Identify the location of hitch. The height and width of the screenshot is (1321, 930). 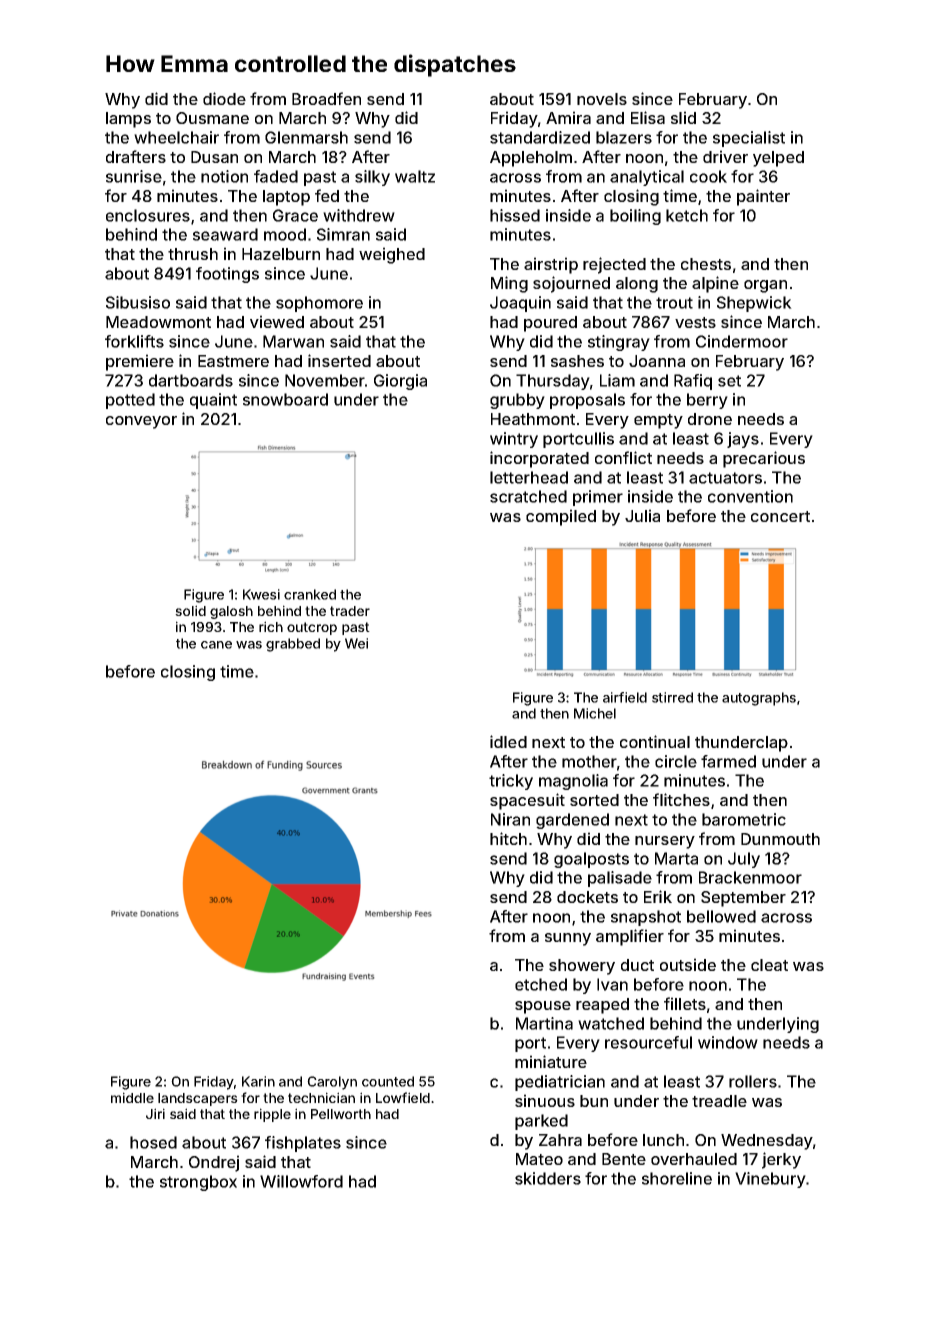
(508, 838).
